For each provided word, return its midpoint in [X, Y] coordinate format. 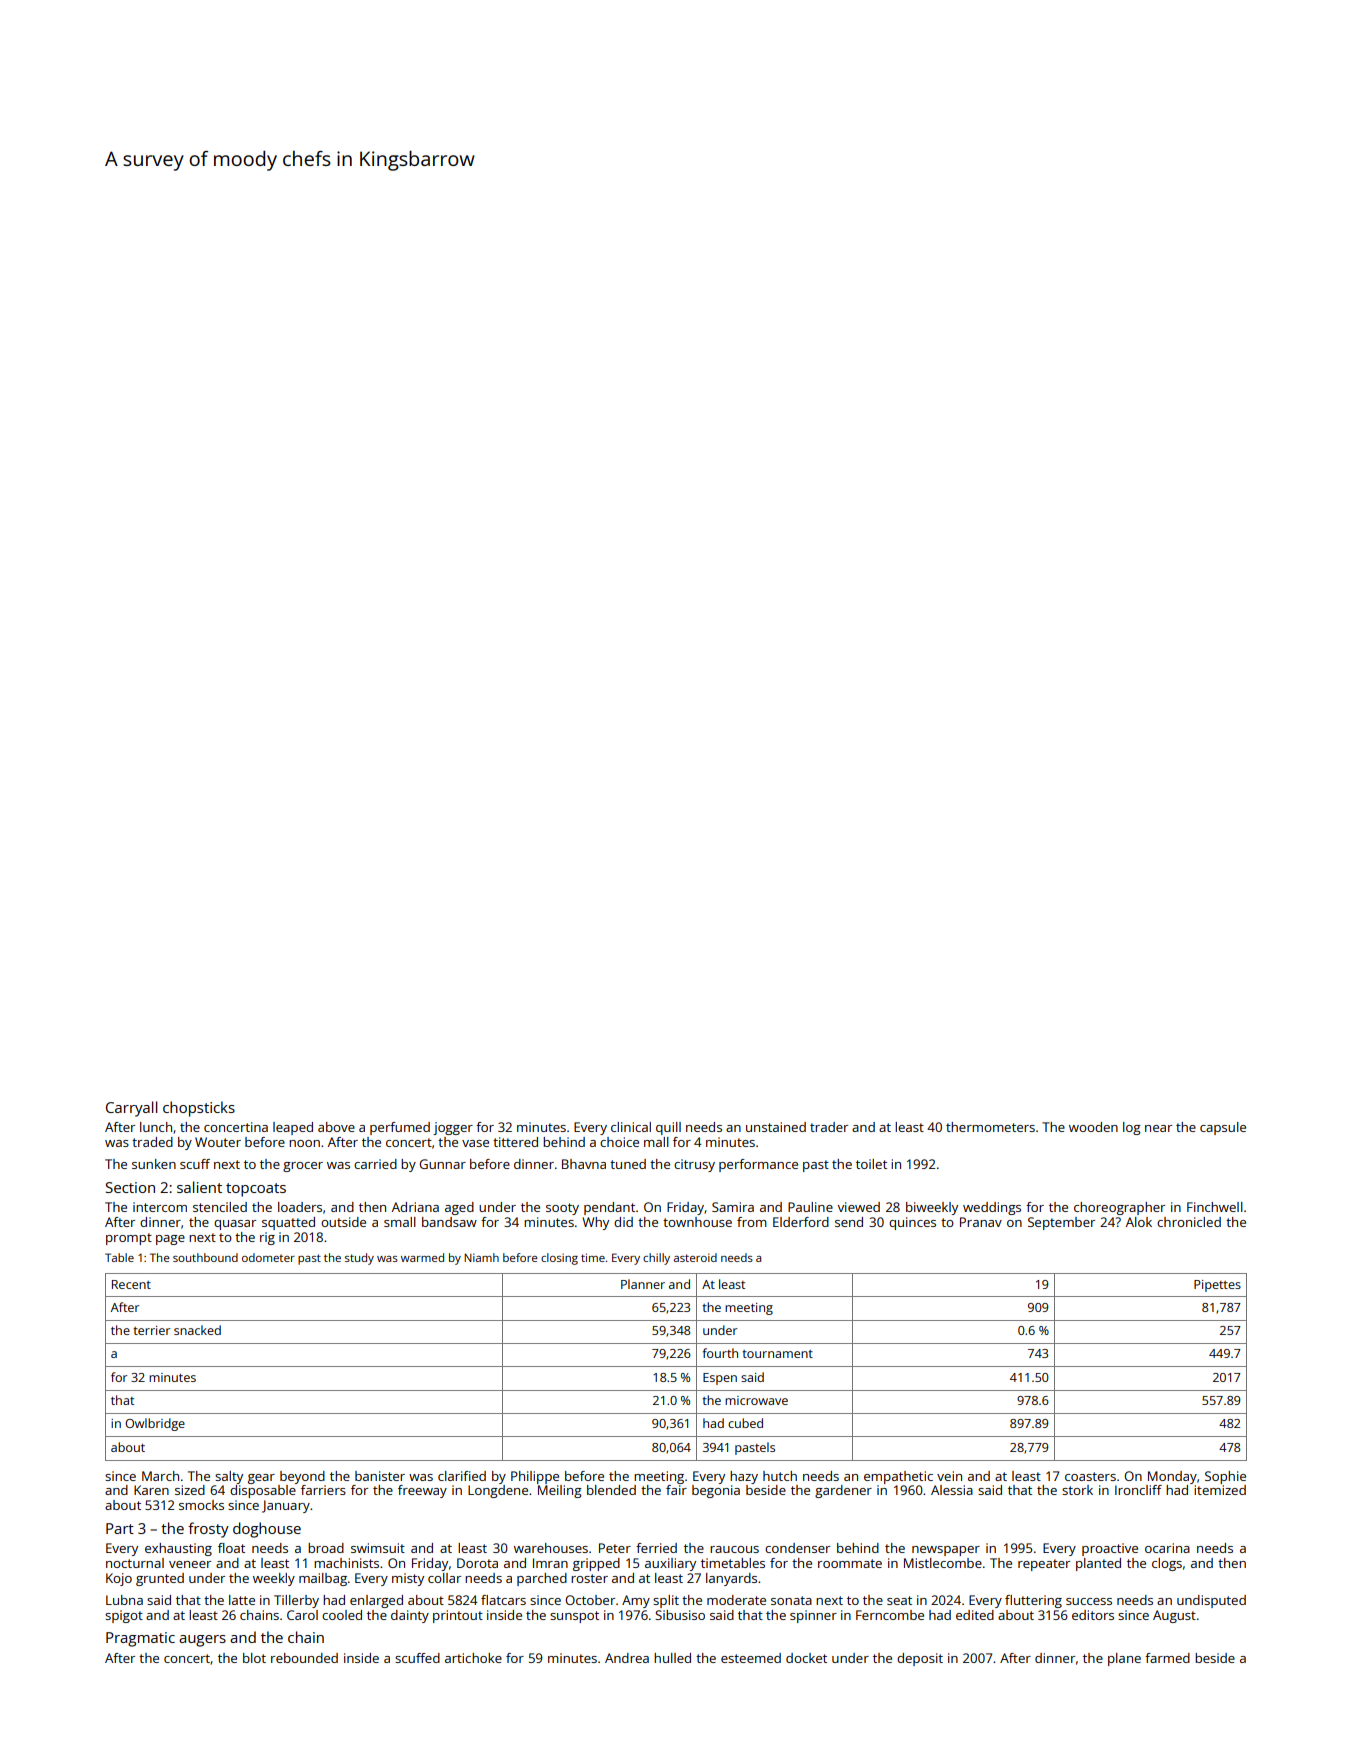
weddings [992, 1208]
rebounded [304, 1658]
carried [375, 1164]
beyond [302, 1477]
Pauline [810, 1207]
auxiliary [670, 1564]
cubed [745, 1423]
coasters [1090, 1476]
